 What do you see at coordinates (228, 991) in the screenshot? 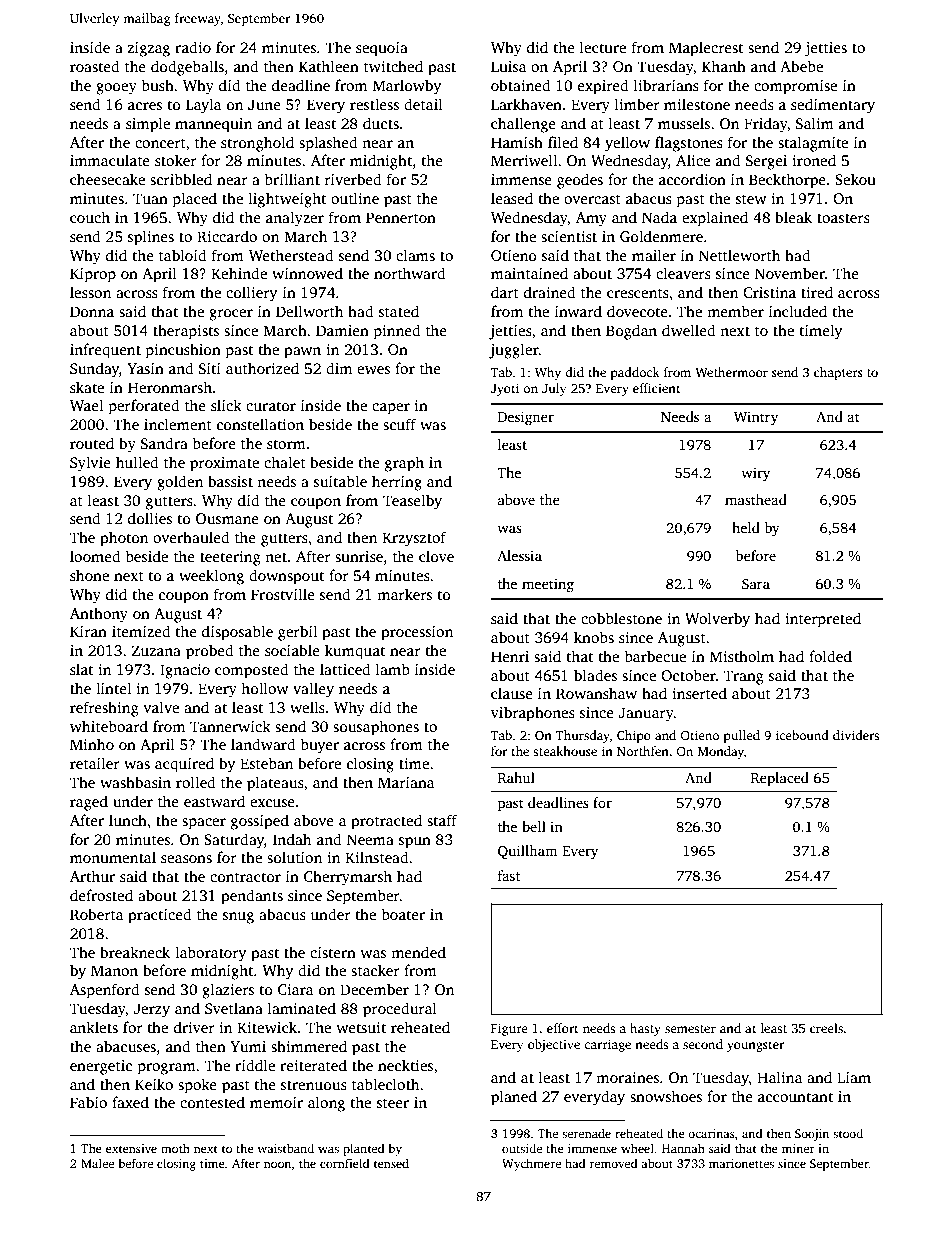
I see `glaziers` at bounding box center [228, 991].
